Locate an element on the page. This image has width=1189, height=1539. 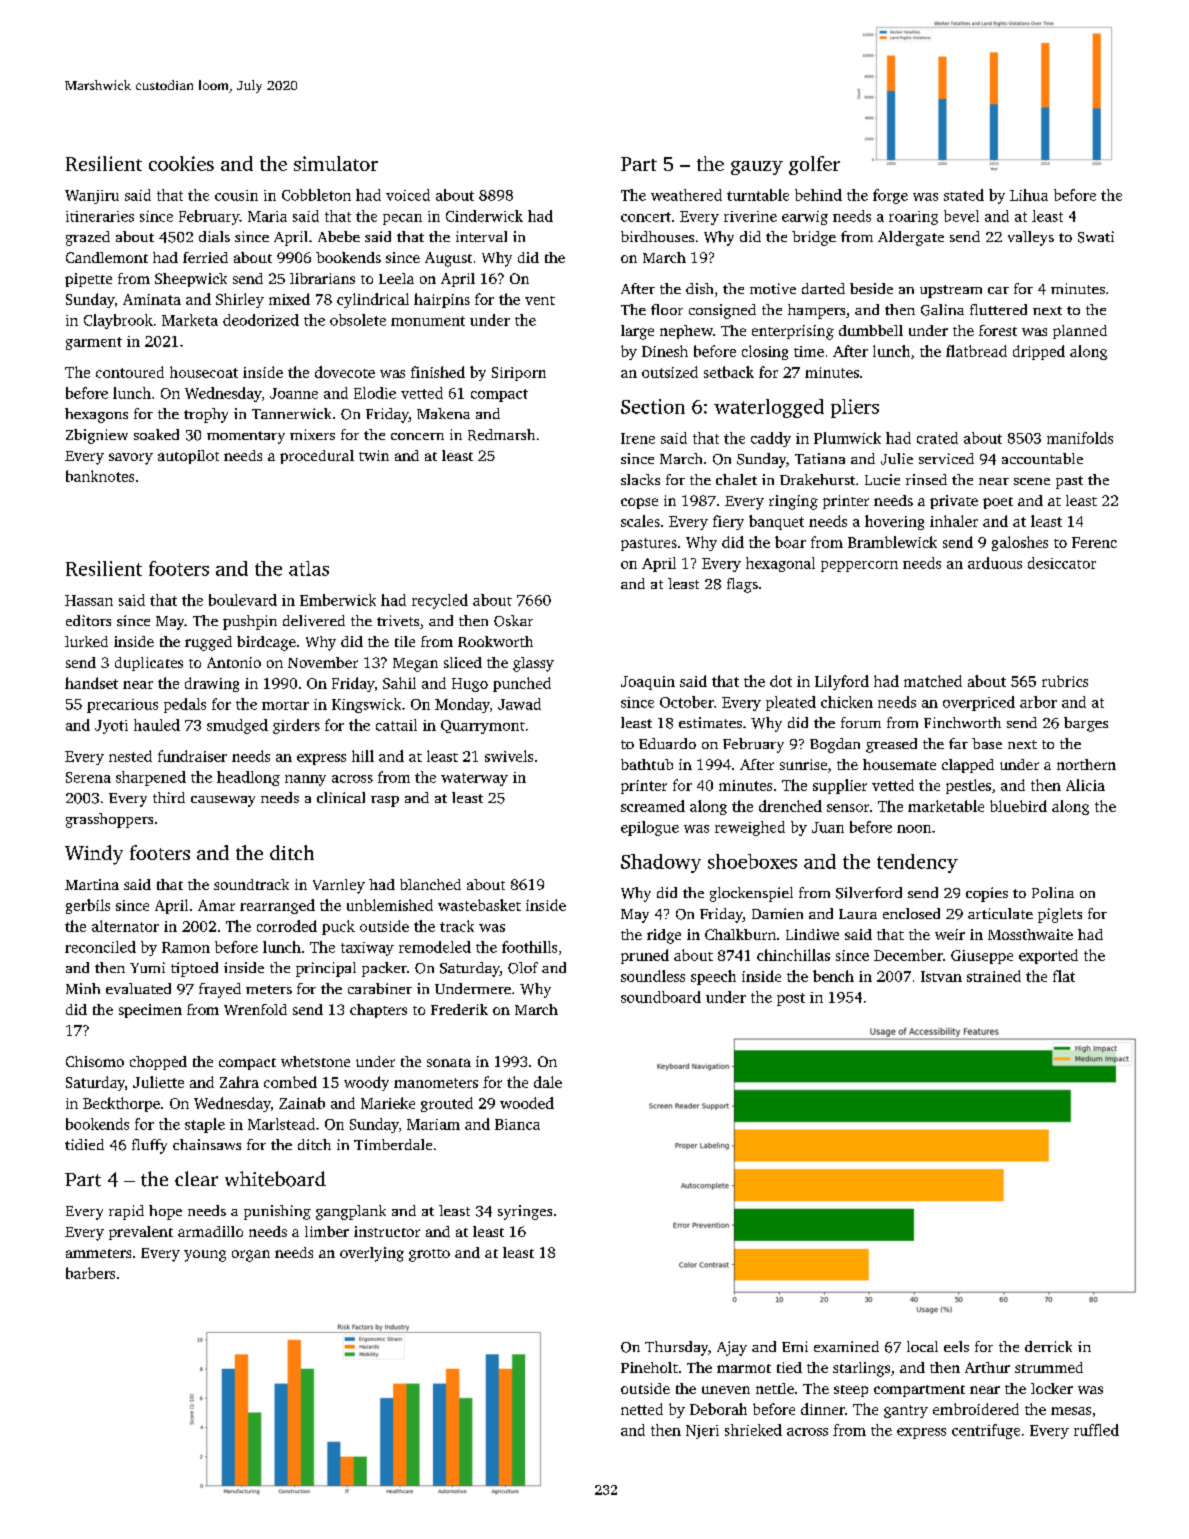
grotto is located at coordinates (429, 1255).
